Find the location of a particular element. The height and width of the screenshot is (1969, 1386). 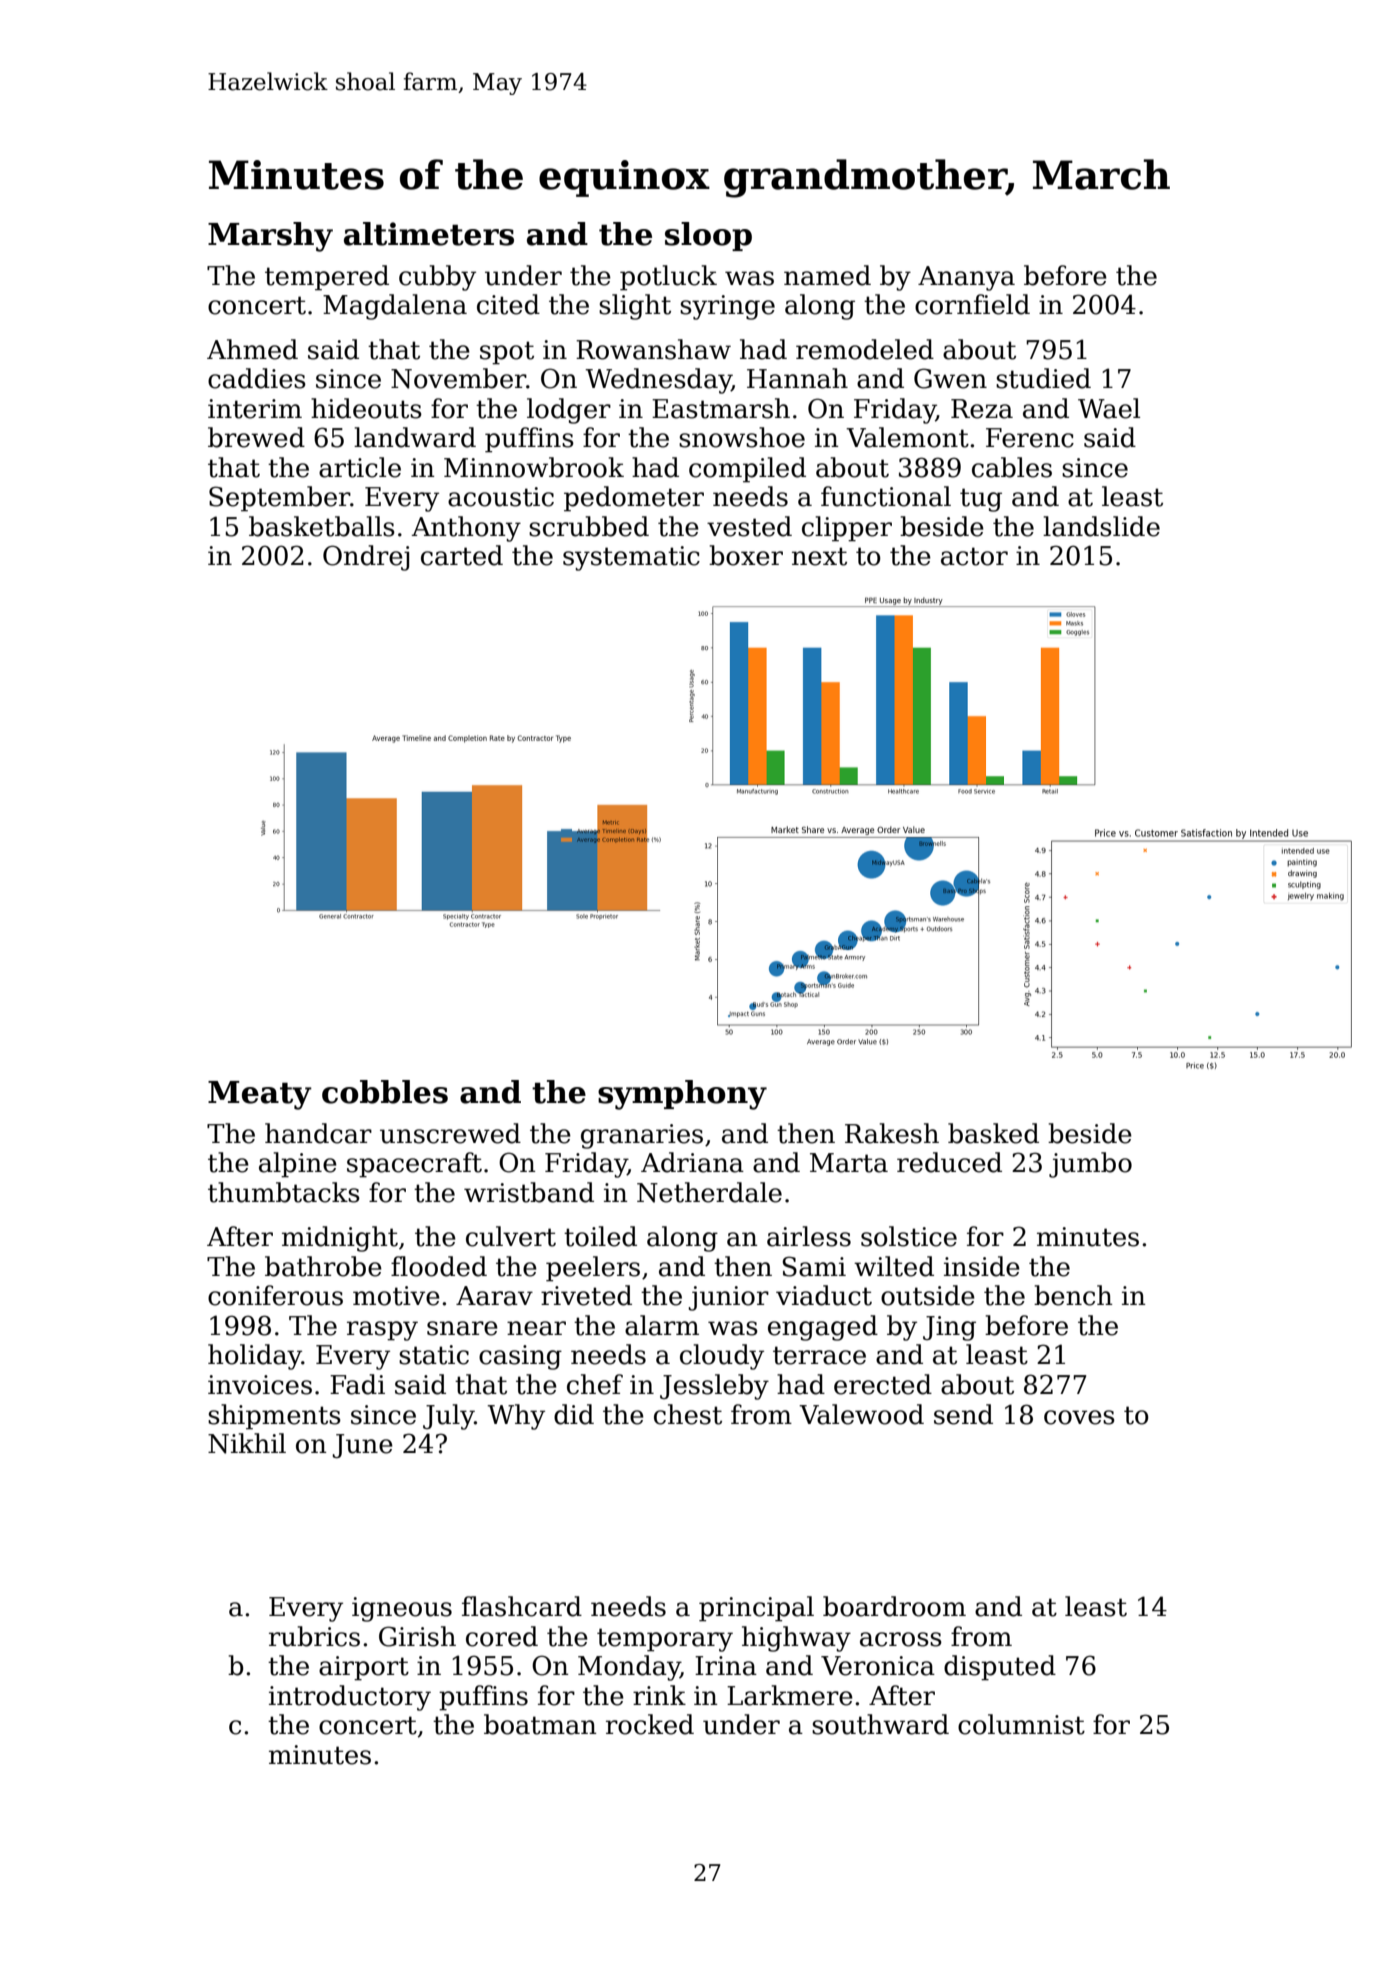

Netherdale is located at coordinates (709, 1192).
